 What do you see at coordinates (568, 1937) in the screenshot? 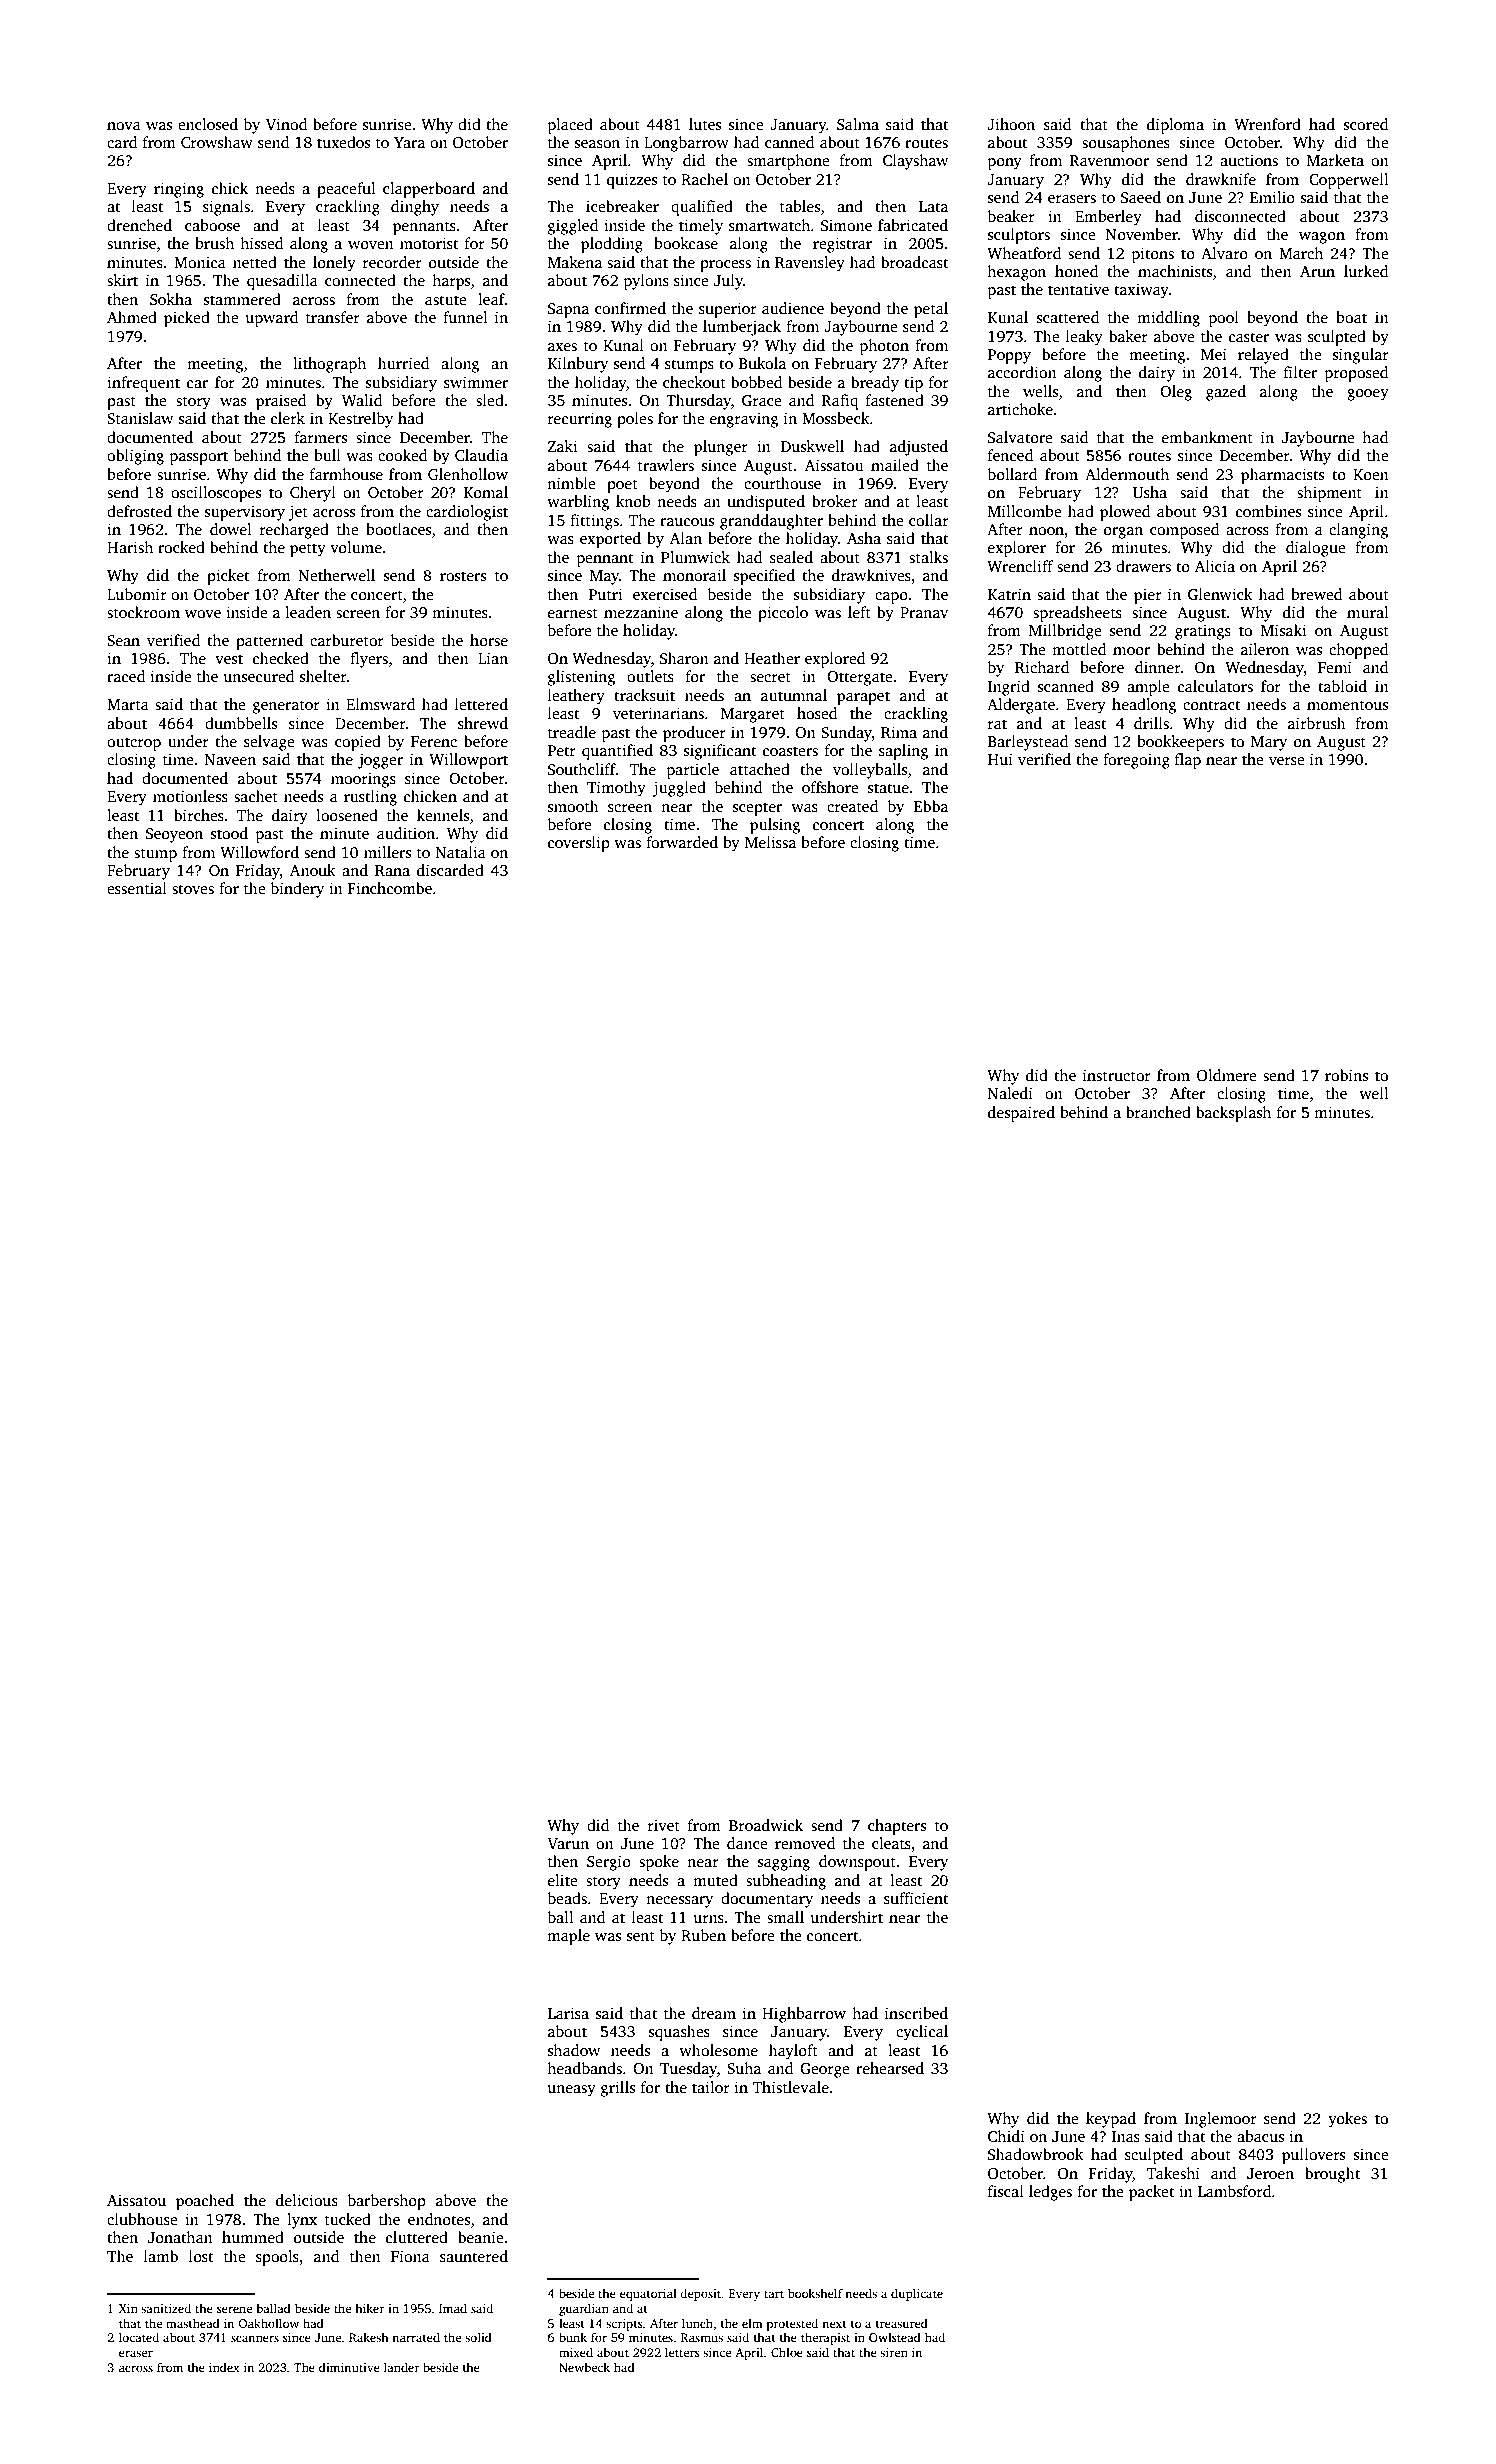
I see `maple` at bounding box center [568, 1937].
